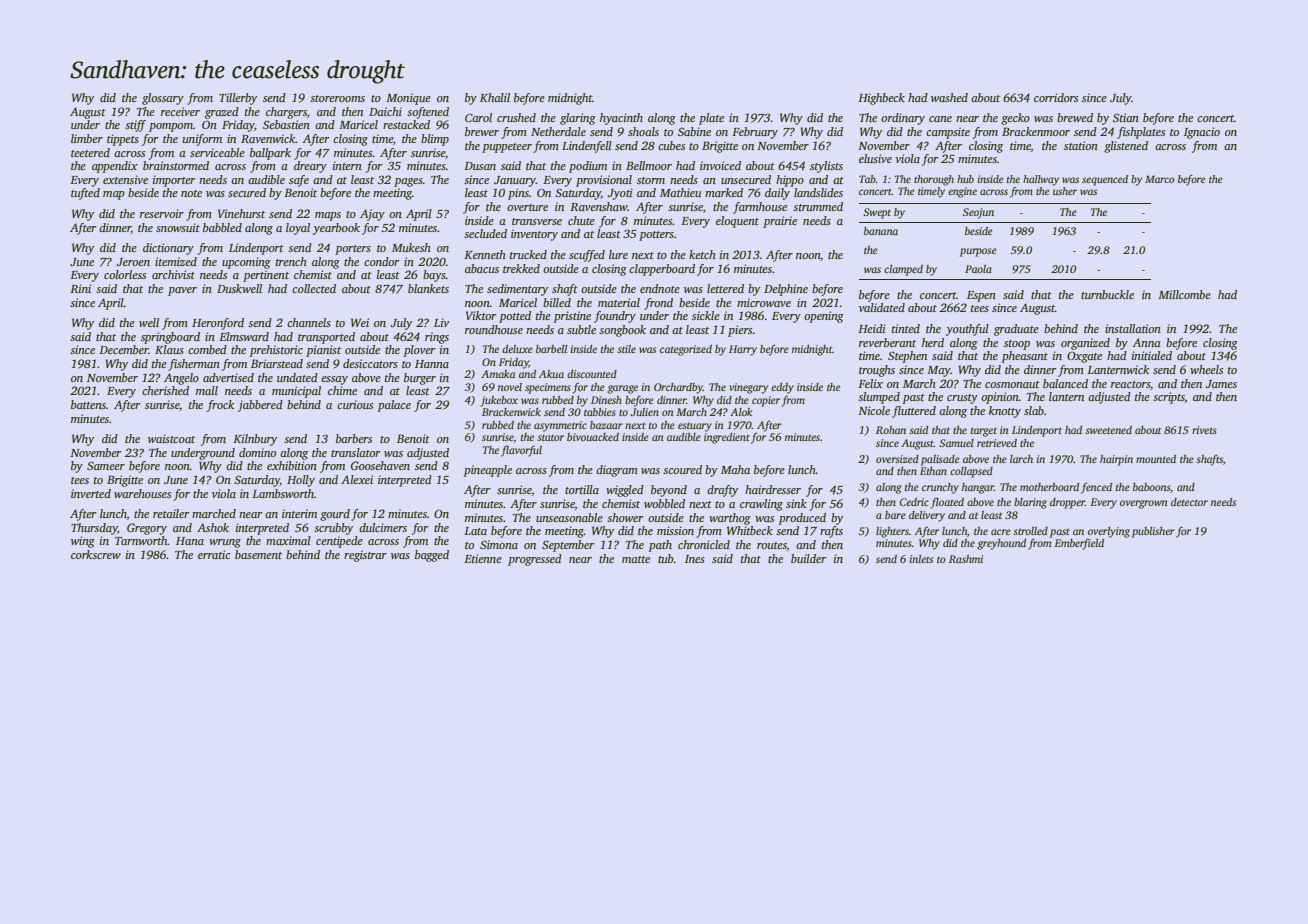  Describe the element at coordinates (147, 529) in the screenshot. I see `Gregory` at that location.
